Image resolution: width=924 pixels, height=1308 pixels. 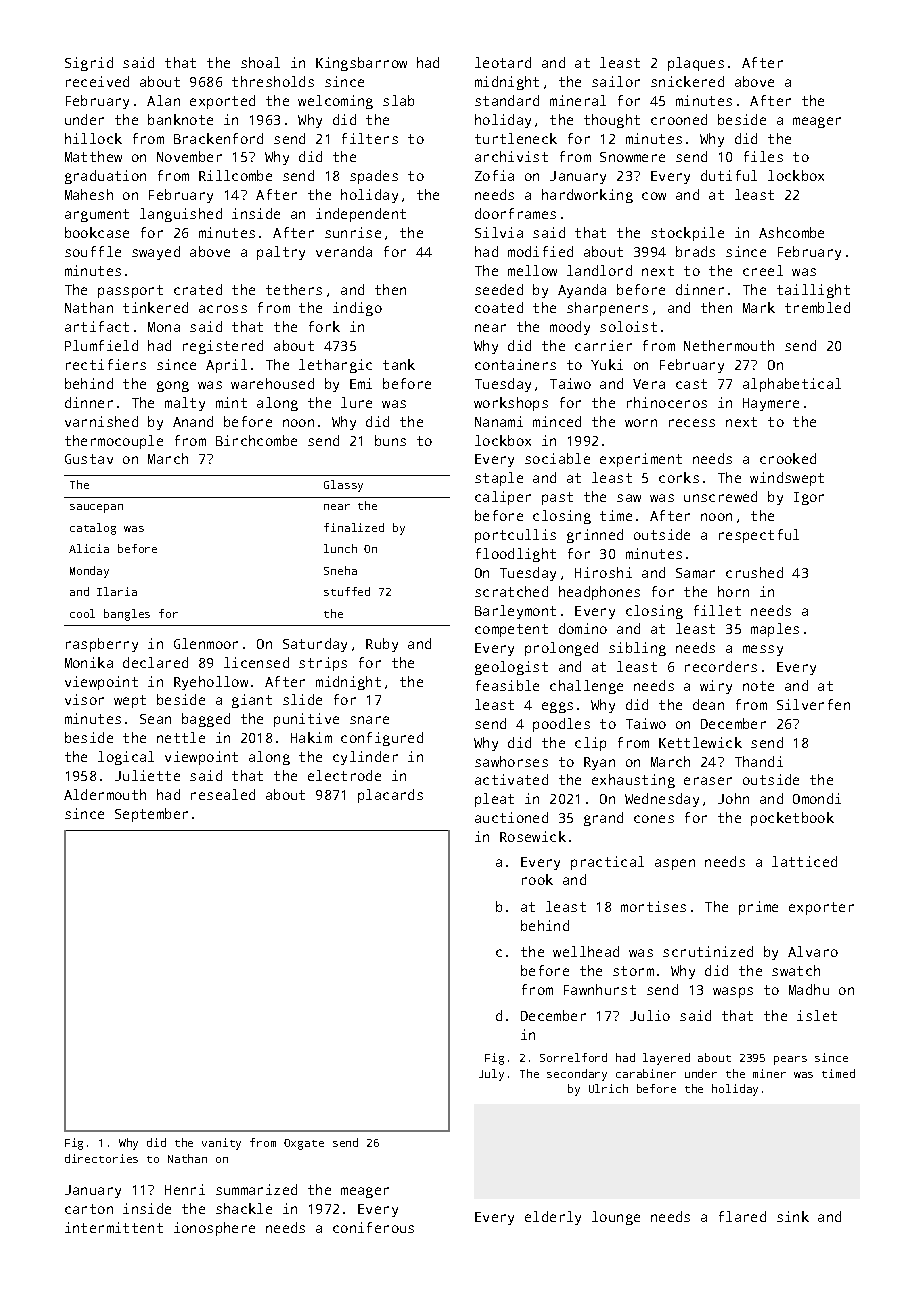 I want to click on trembled, so click(x=817, y=307).
